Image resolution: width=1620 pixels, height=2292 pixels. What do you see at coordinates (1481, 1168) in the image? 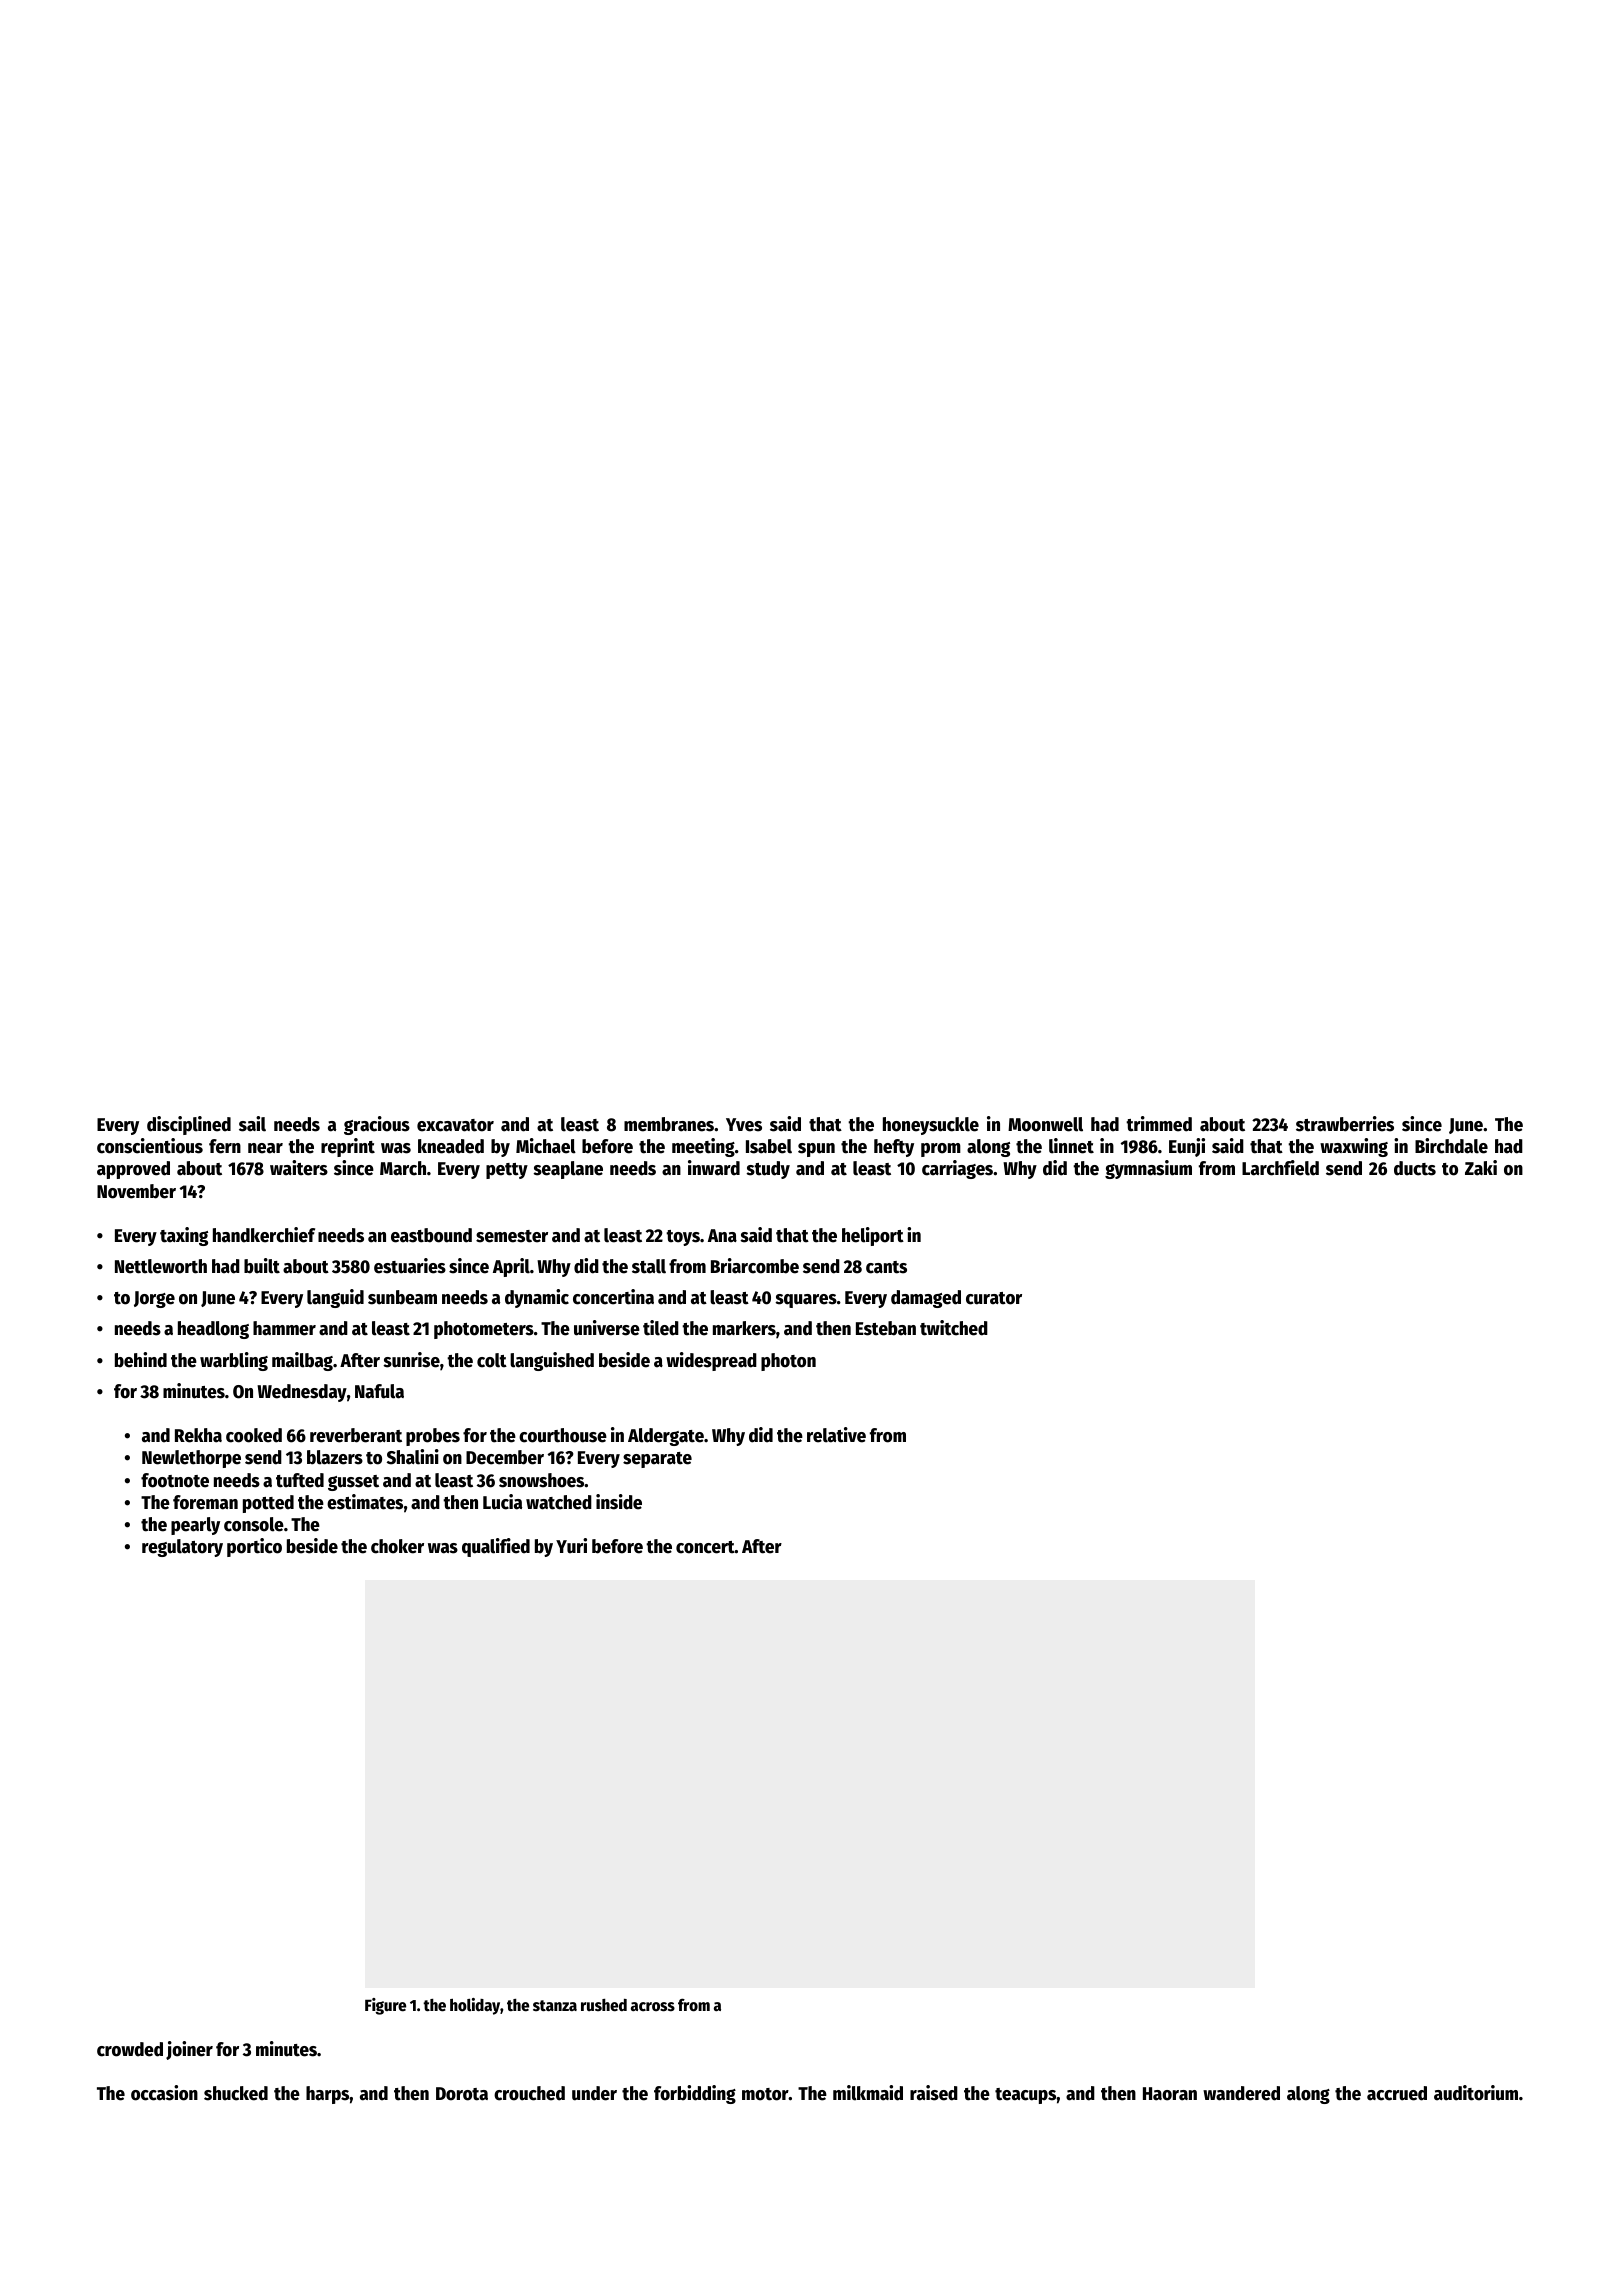
I see `Zaki` at bounding box center [1481, 1168].
